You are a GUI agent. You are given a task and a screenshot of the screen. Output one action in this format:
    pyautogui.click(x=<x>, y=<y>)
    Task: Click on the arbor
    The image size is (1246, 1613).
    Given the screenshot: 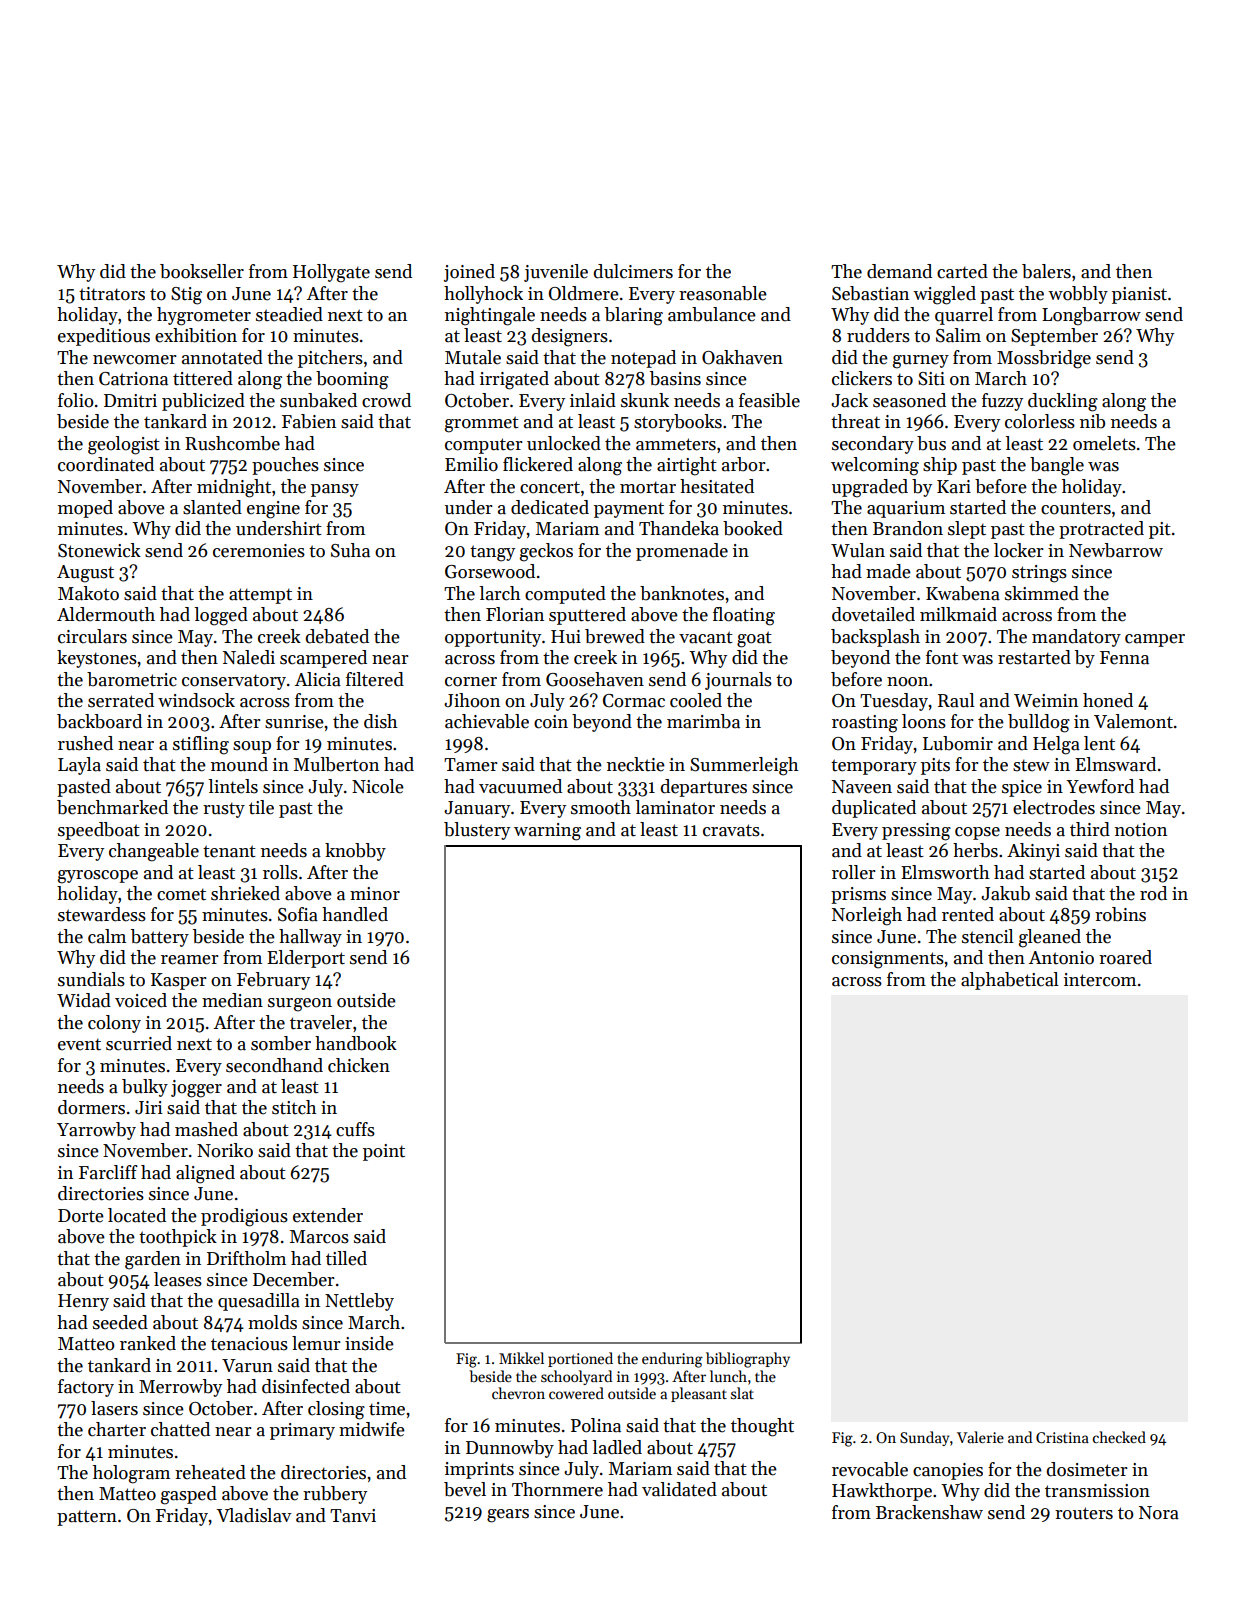 What is the action you would take?
    pyautogui.click(x=744, y=464)
